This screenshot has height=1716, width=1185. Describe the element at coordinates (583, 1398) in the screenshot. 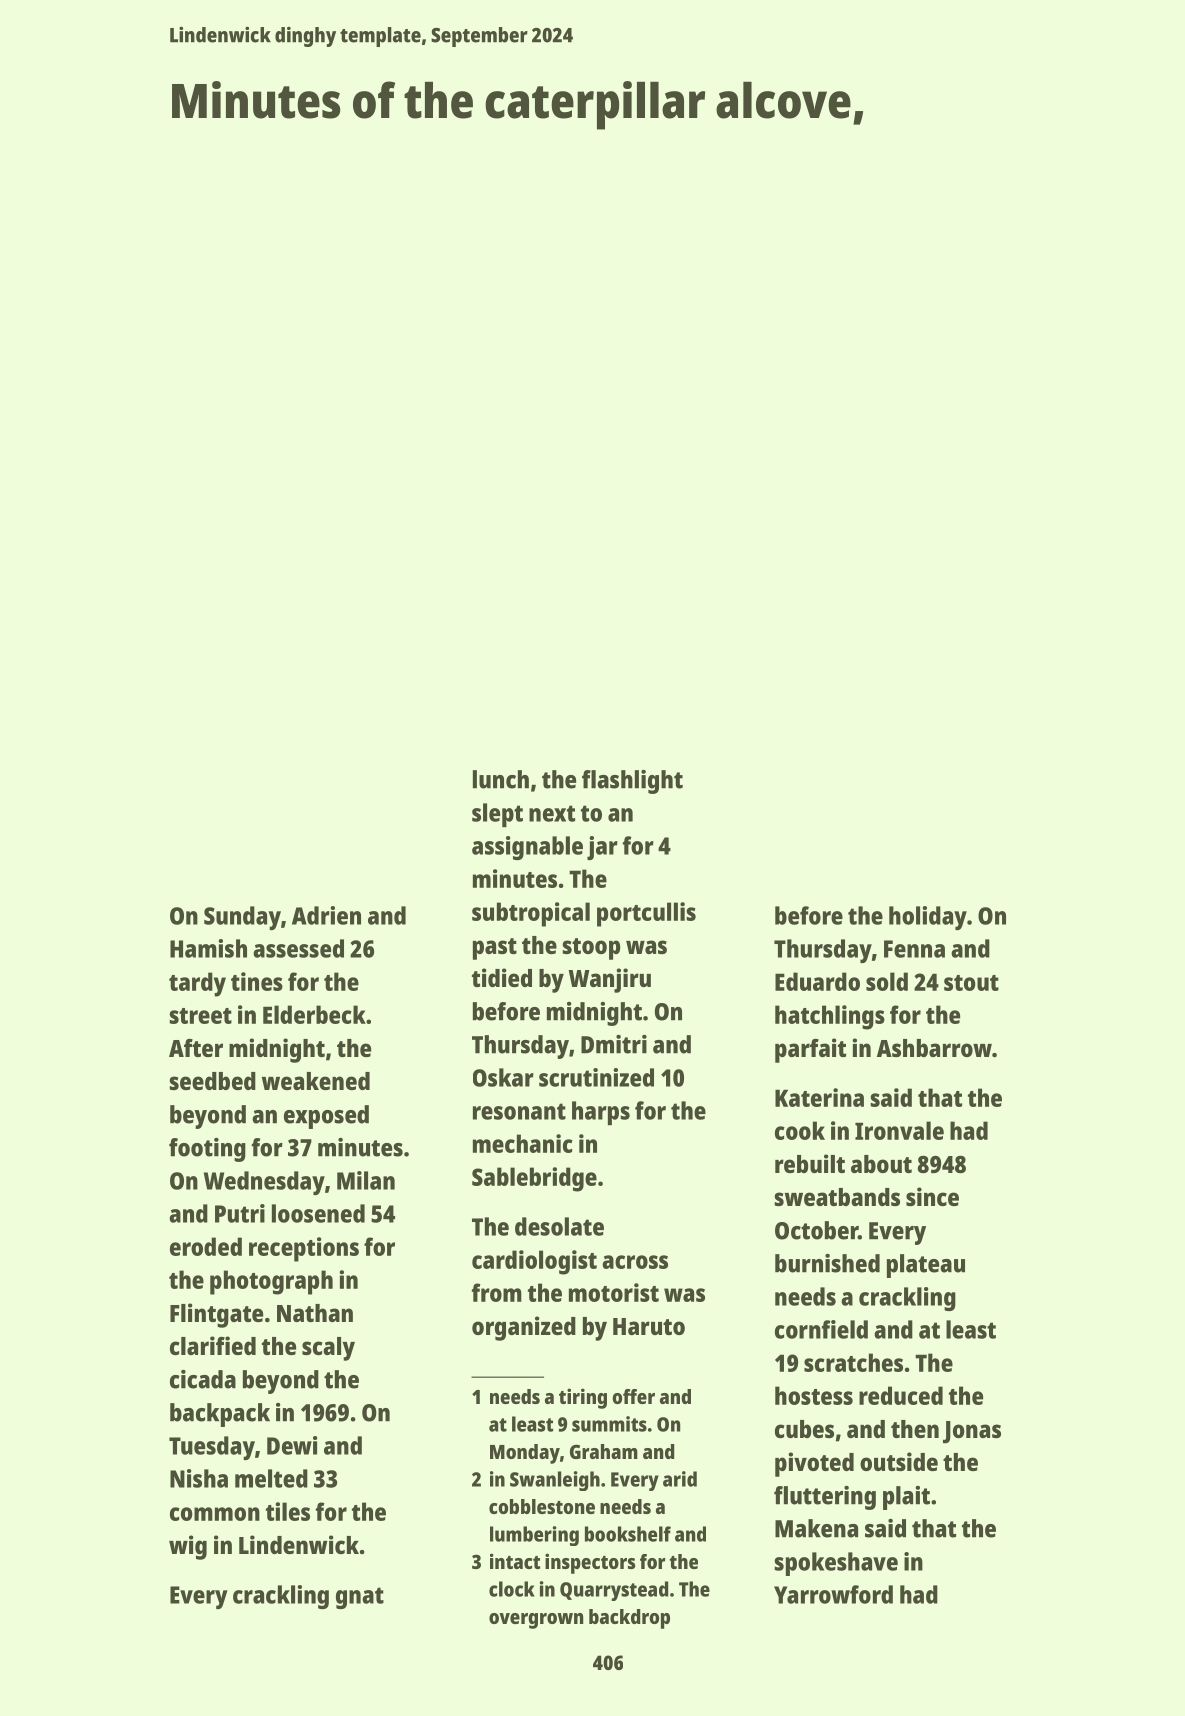

I see `tiring` at that location.
